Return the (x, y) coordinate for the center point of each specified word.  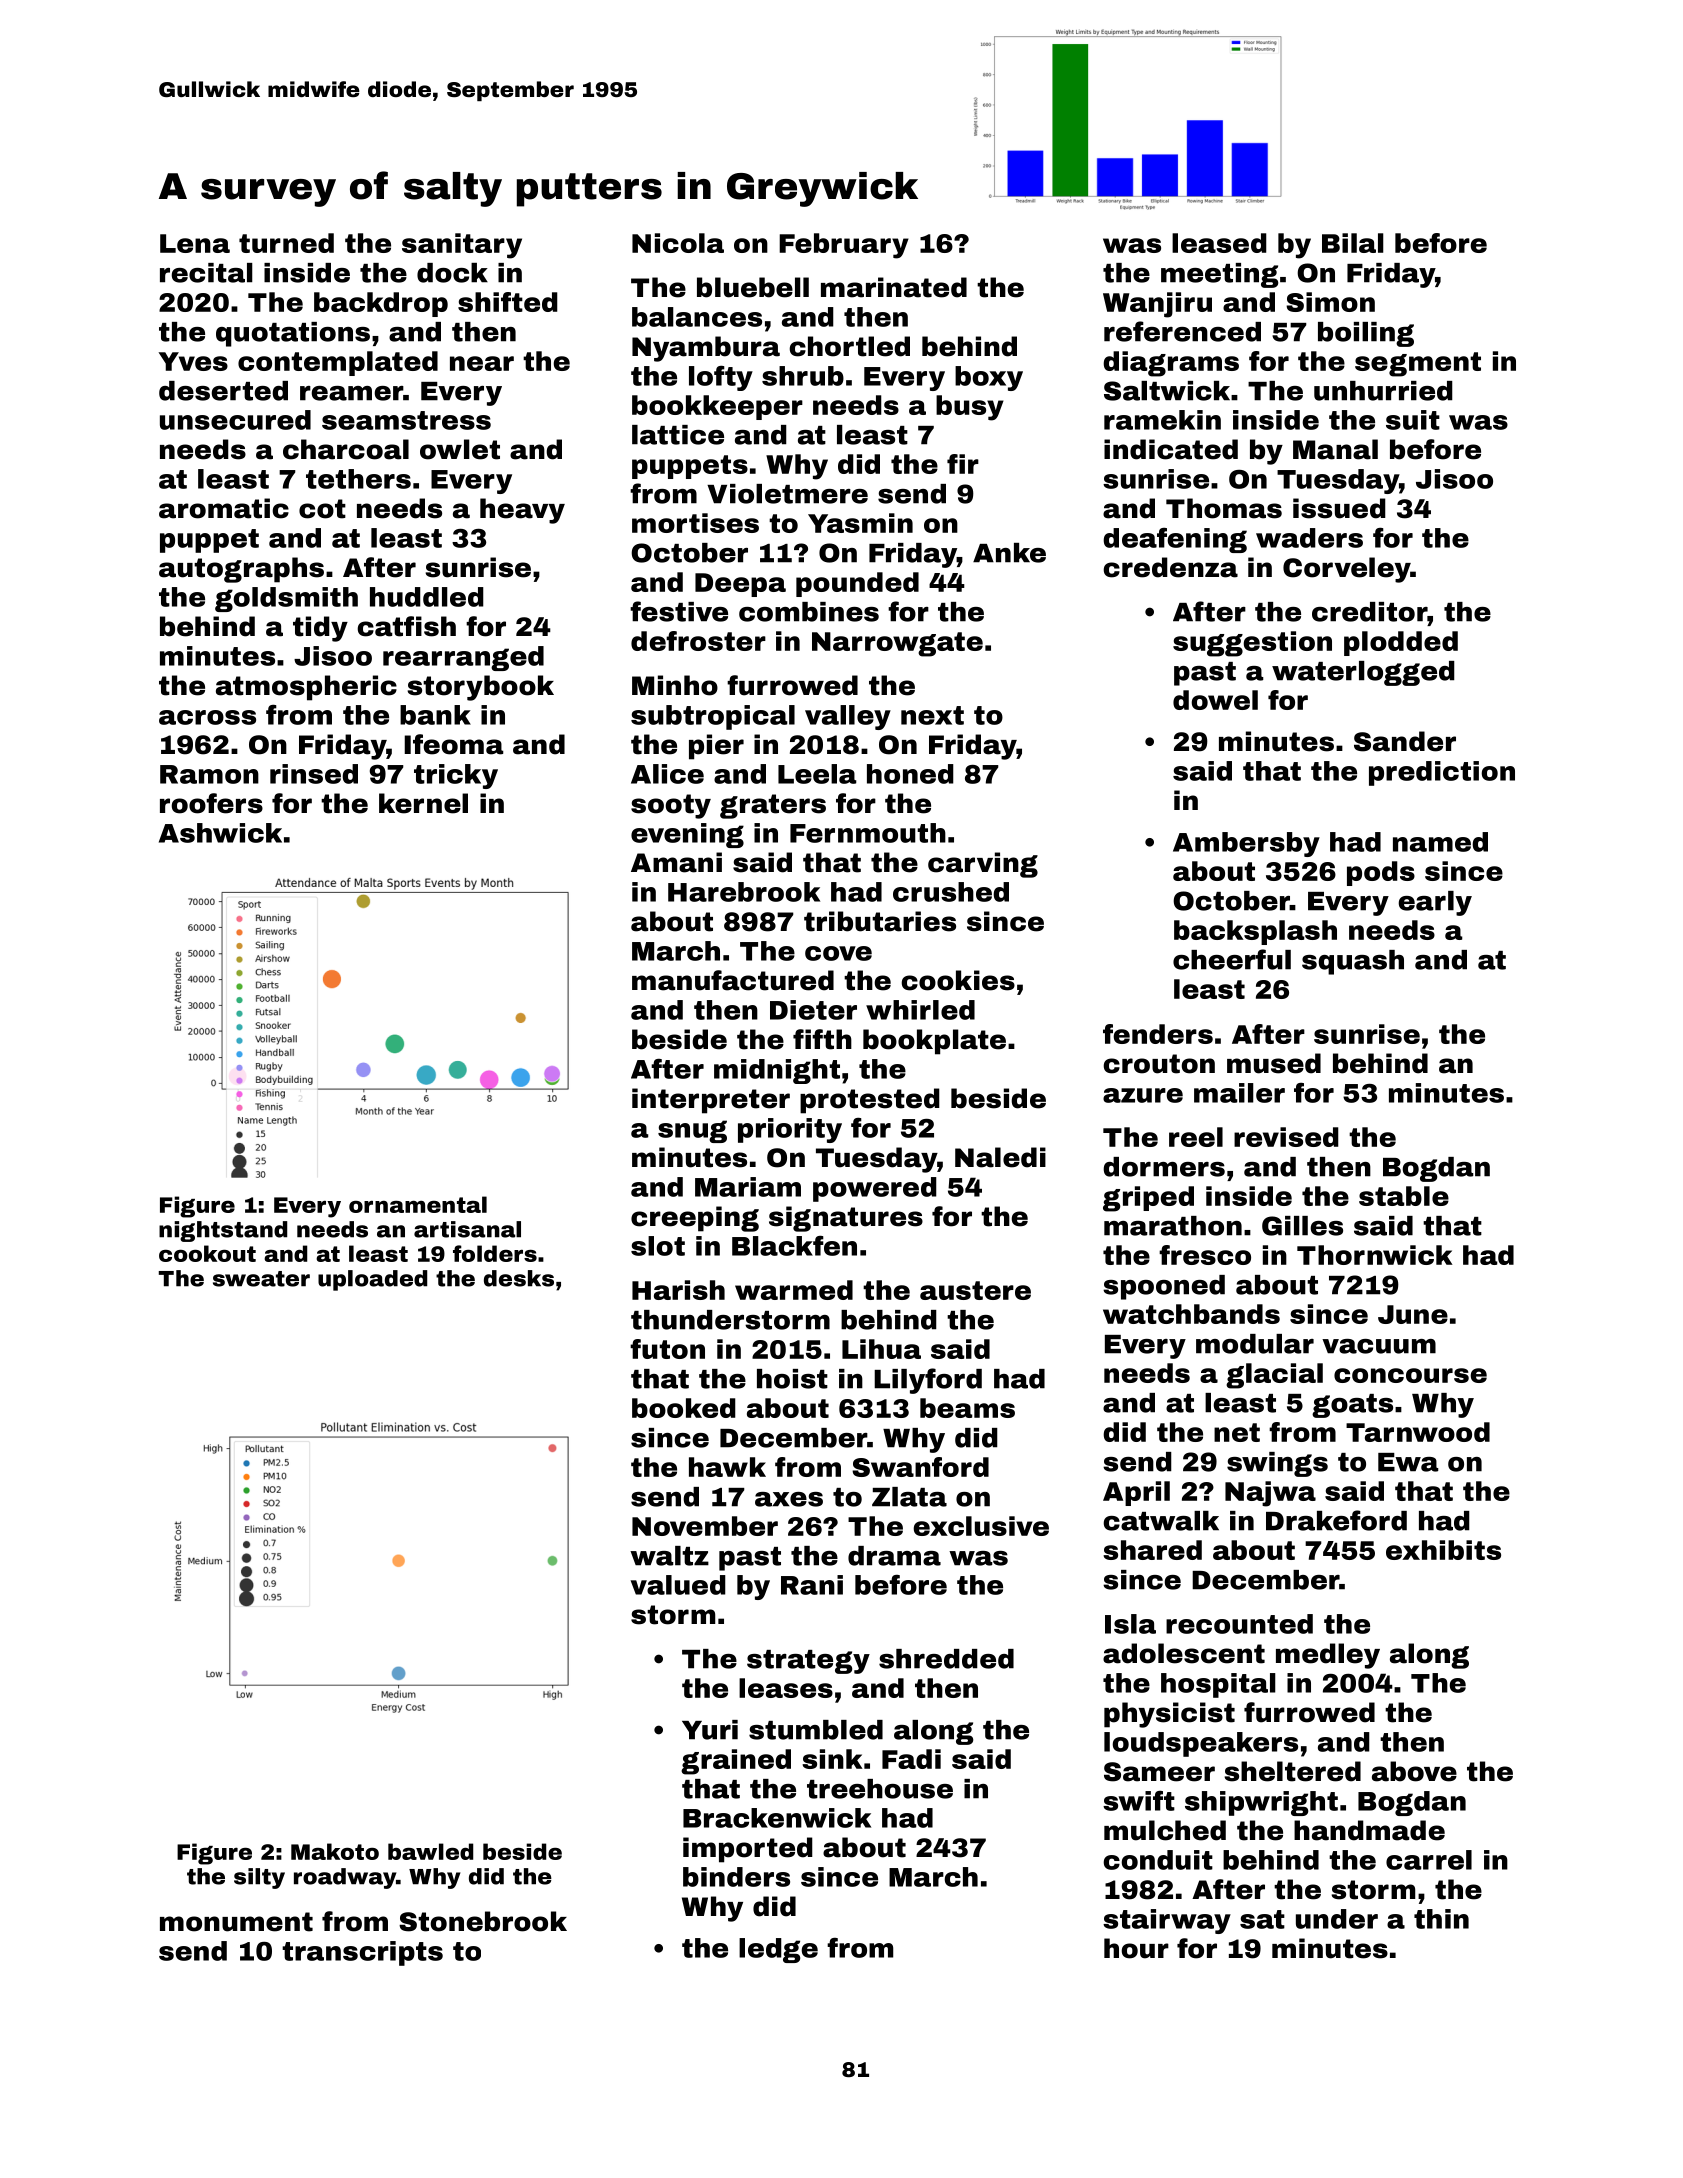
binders (736, 1877)
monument (236, 1922)
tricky (456, 776)
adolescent (1184, 1653)
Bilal (1353, 243)
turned (286, 243)
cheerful (1232, 959)
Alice (667, 774)
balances (697, 317)
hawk (727, 1467)
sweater (261, 1279)
